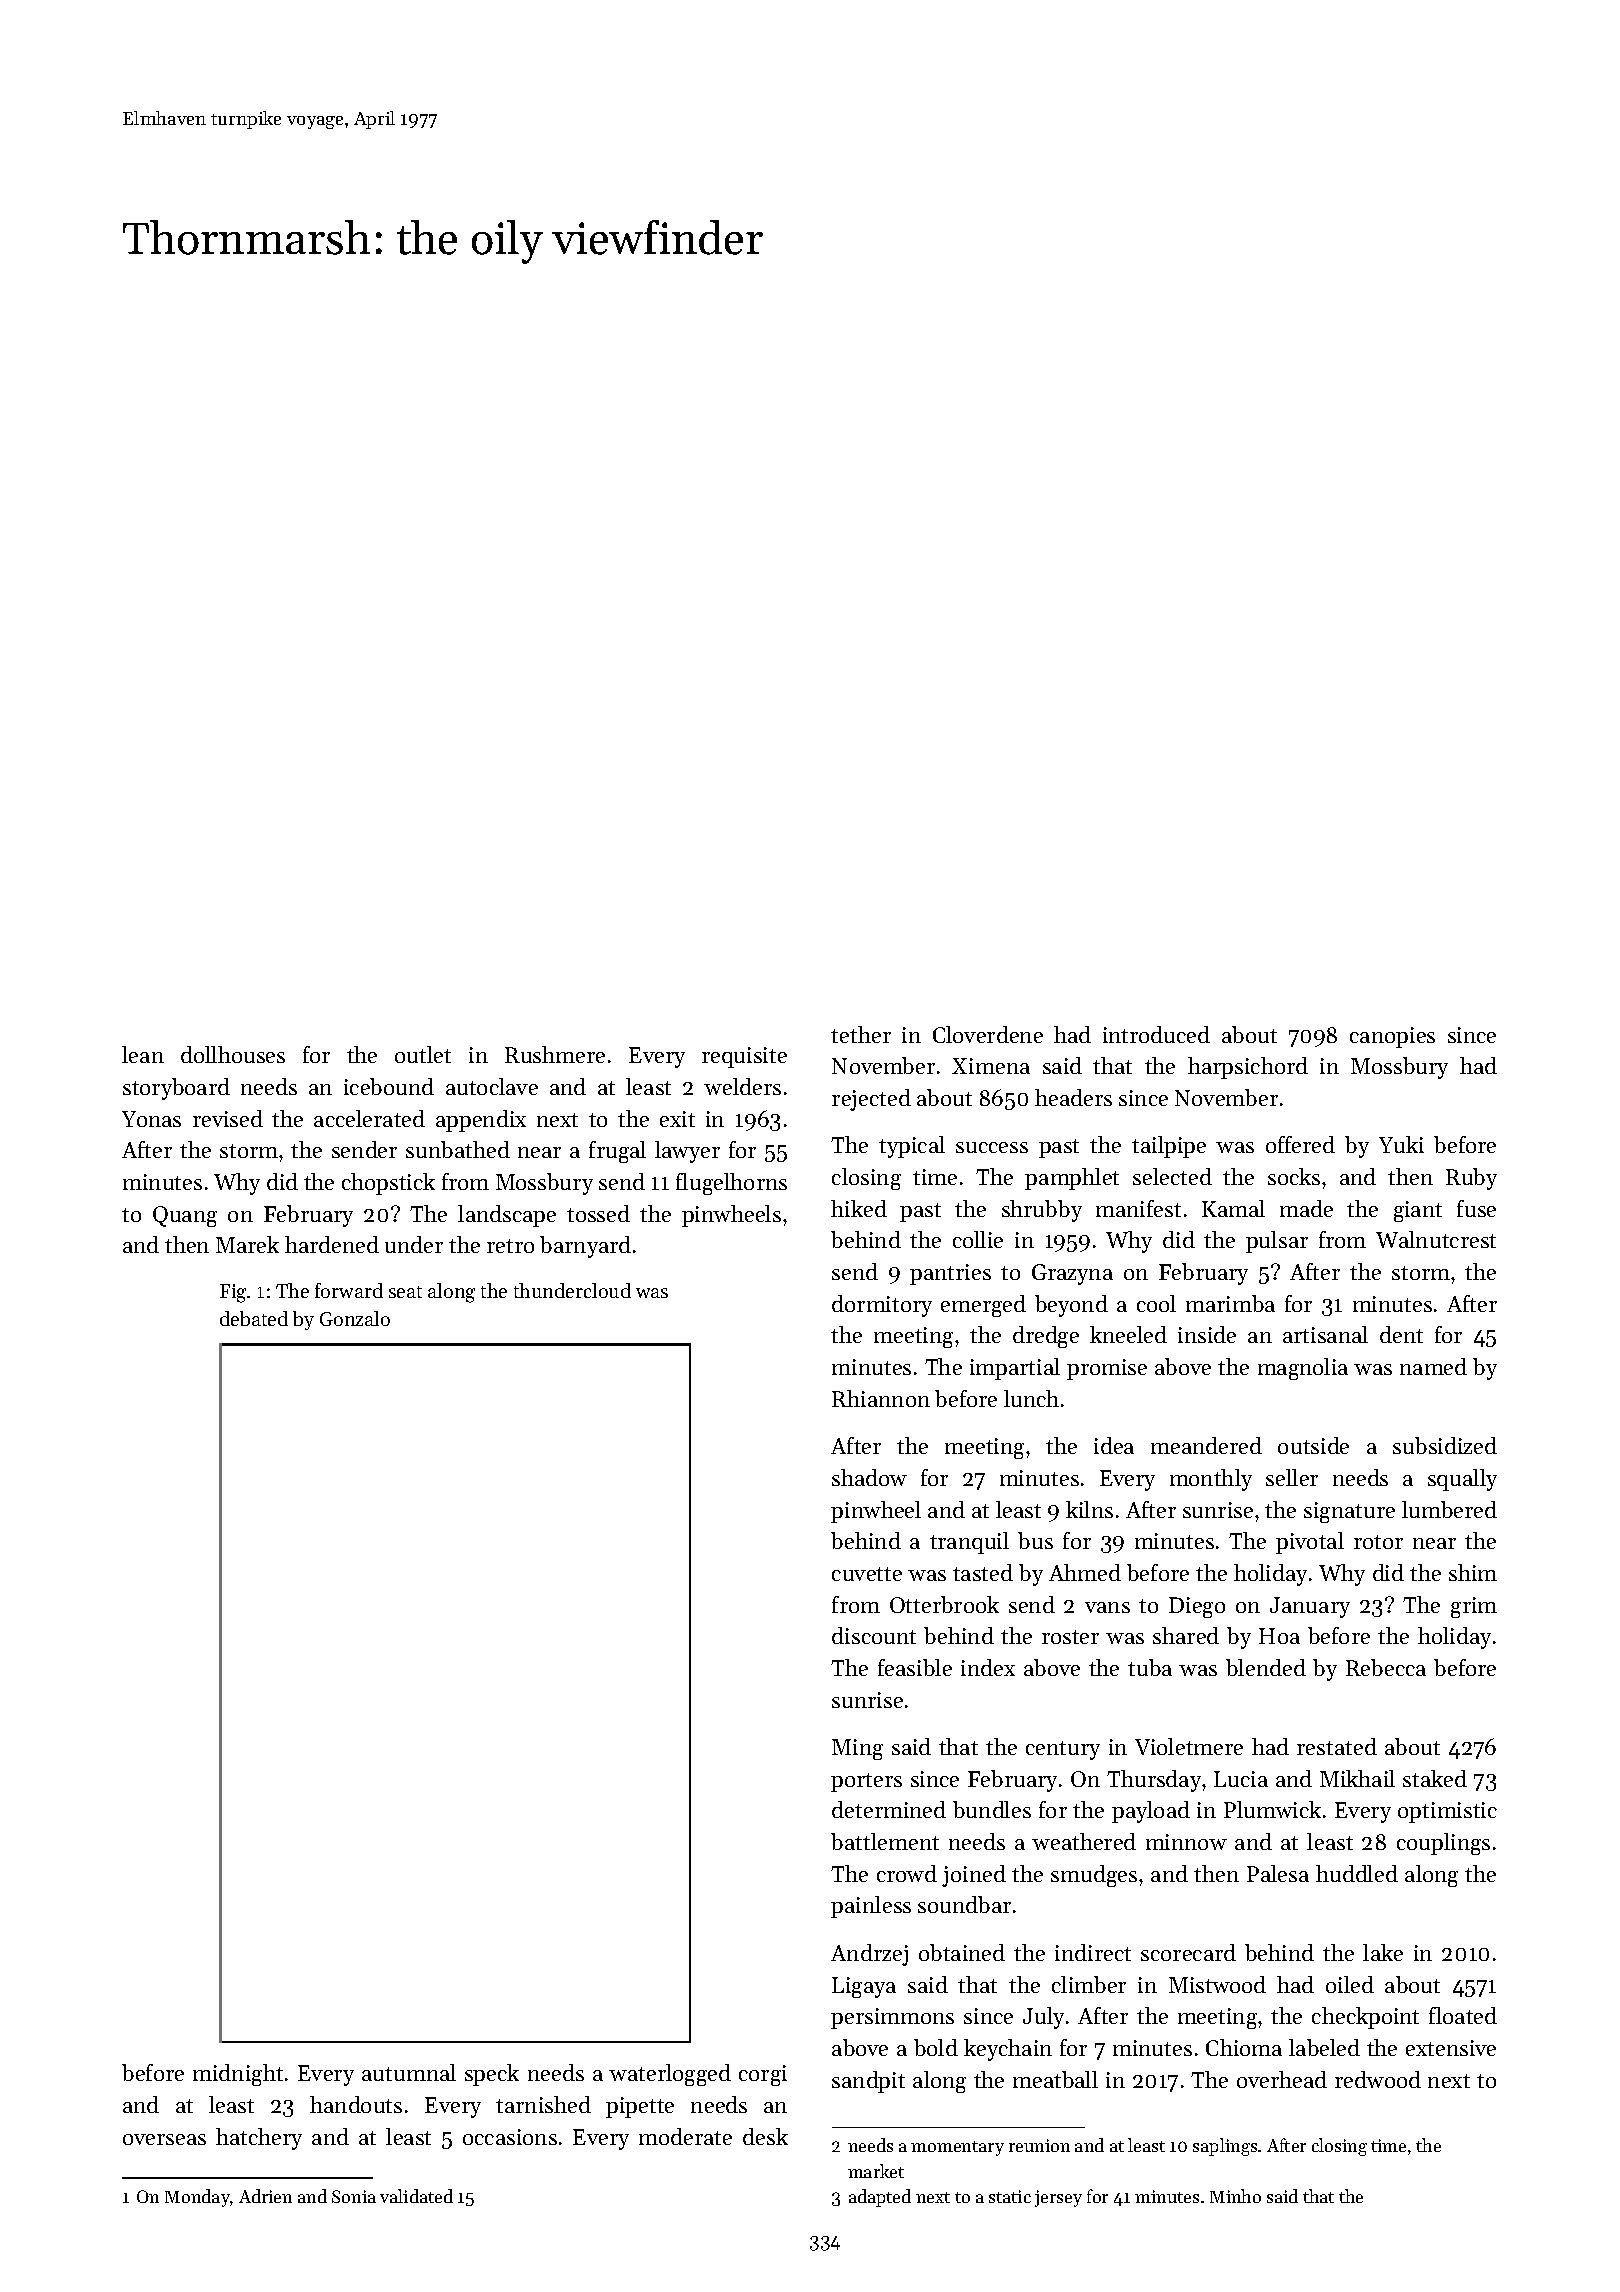 Image resolution: width=1620 pixels, height=2292 pixels. What do you see at coordinates (1463, 2015) in the screenshot?
I see `floated` at bounding box center [1463, 2015].
